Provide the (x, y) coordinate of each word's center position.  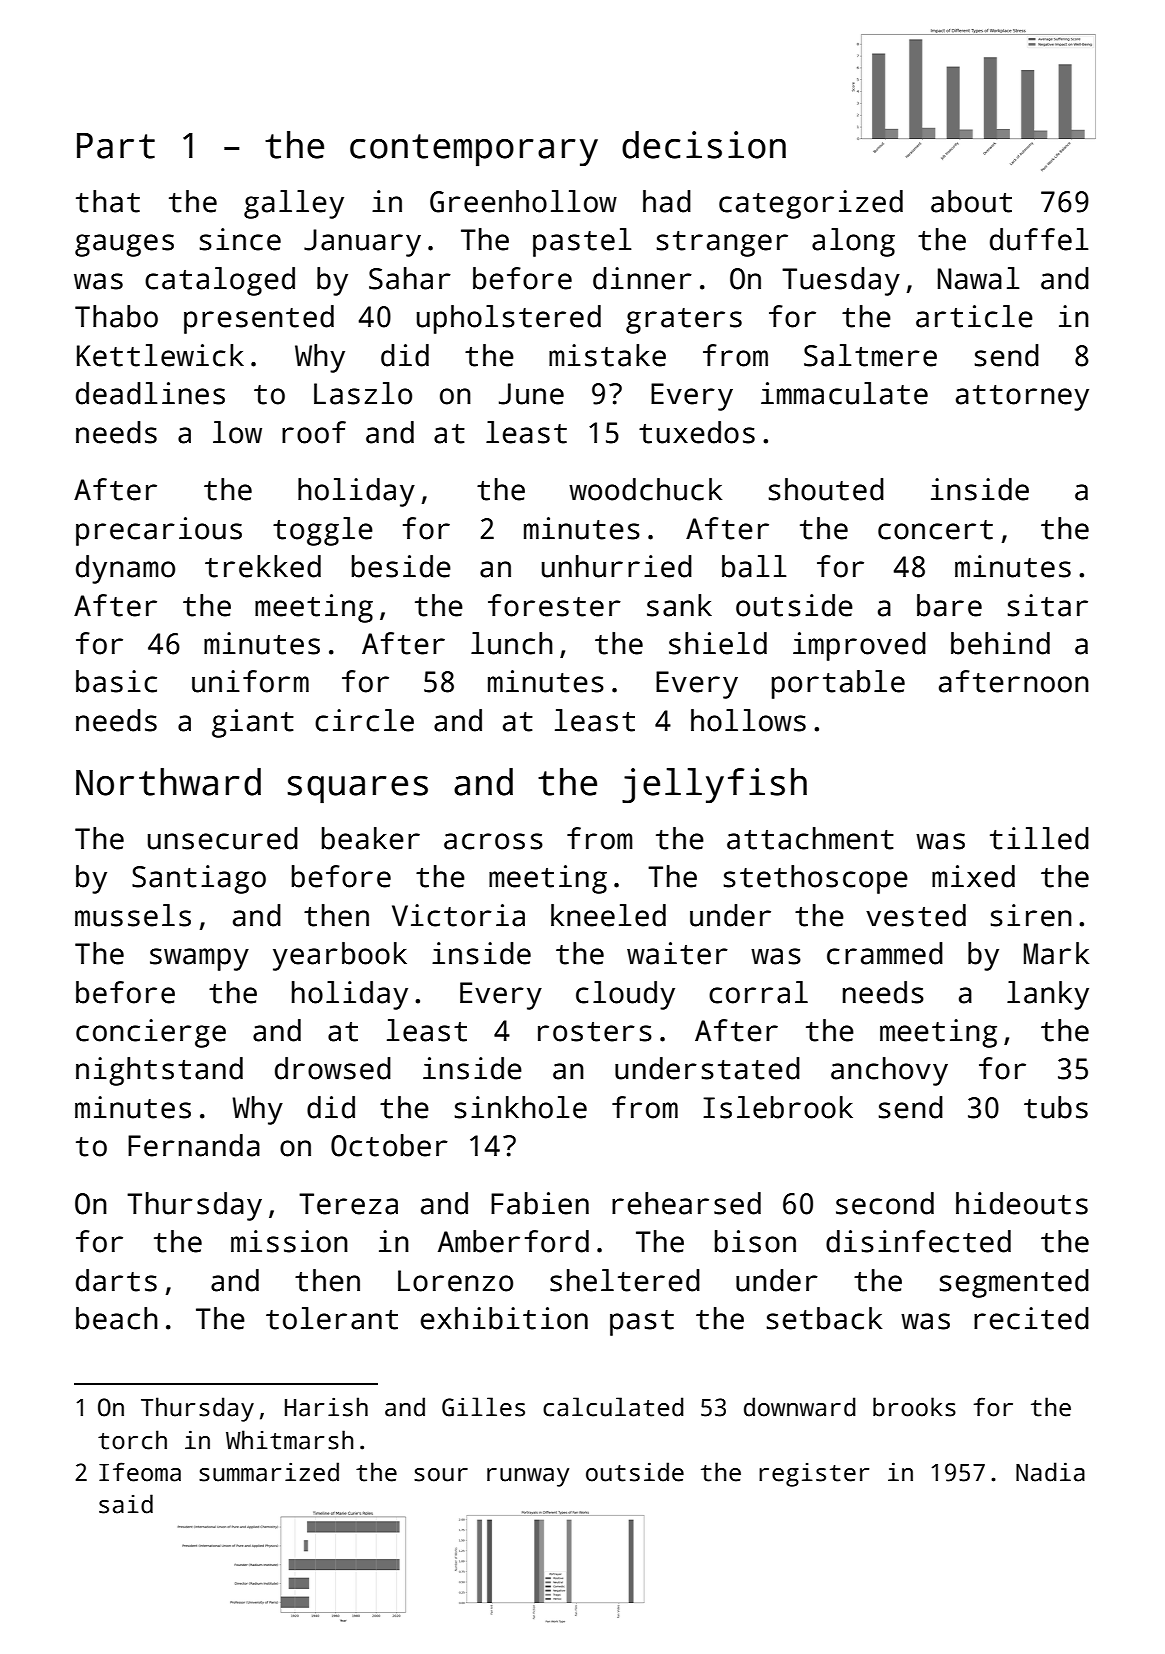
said (126, 1504)
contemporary (474, 150)
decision (704, 145)
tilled (1039, 838)
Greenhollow (523, 201)
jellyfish (714, 785)
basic (116, 681)
